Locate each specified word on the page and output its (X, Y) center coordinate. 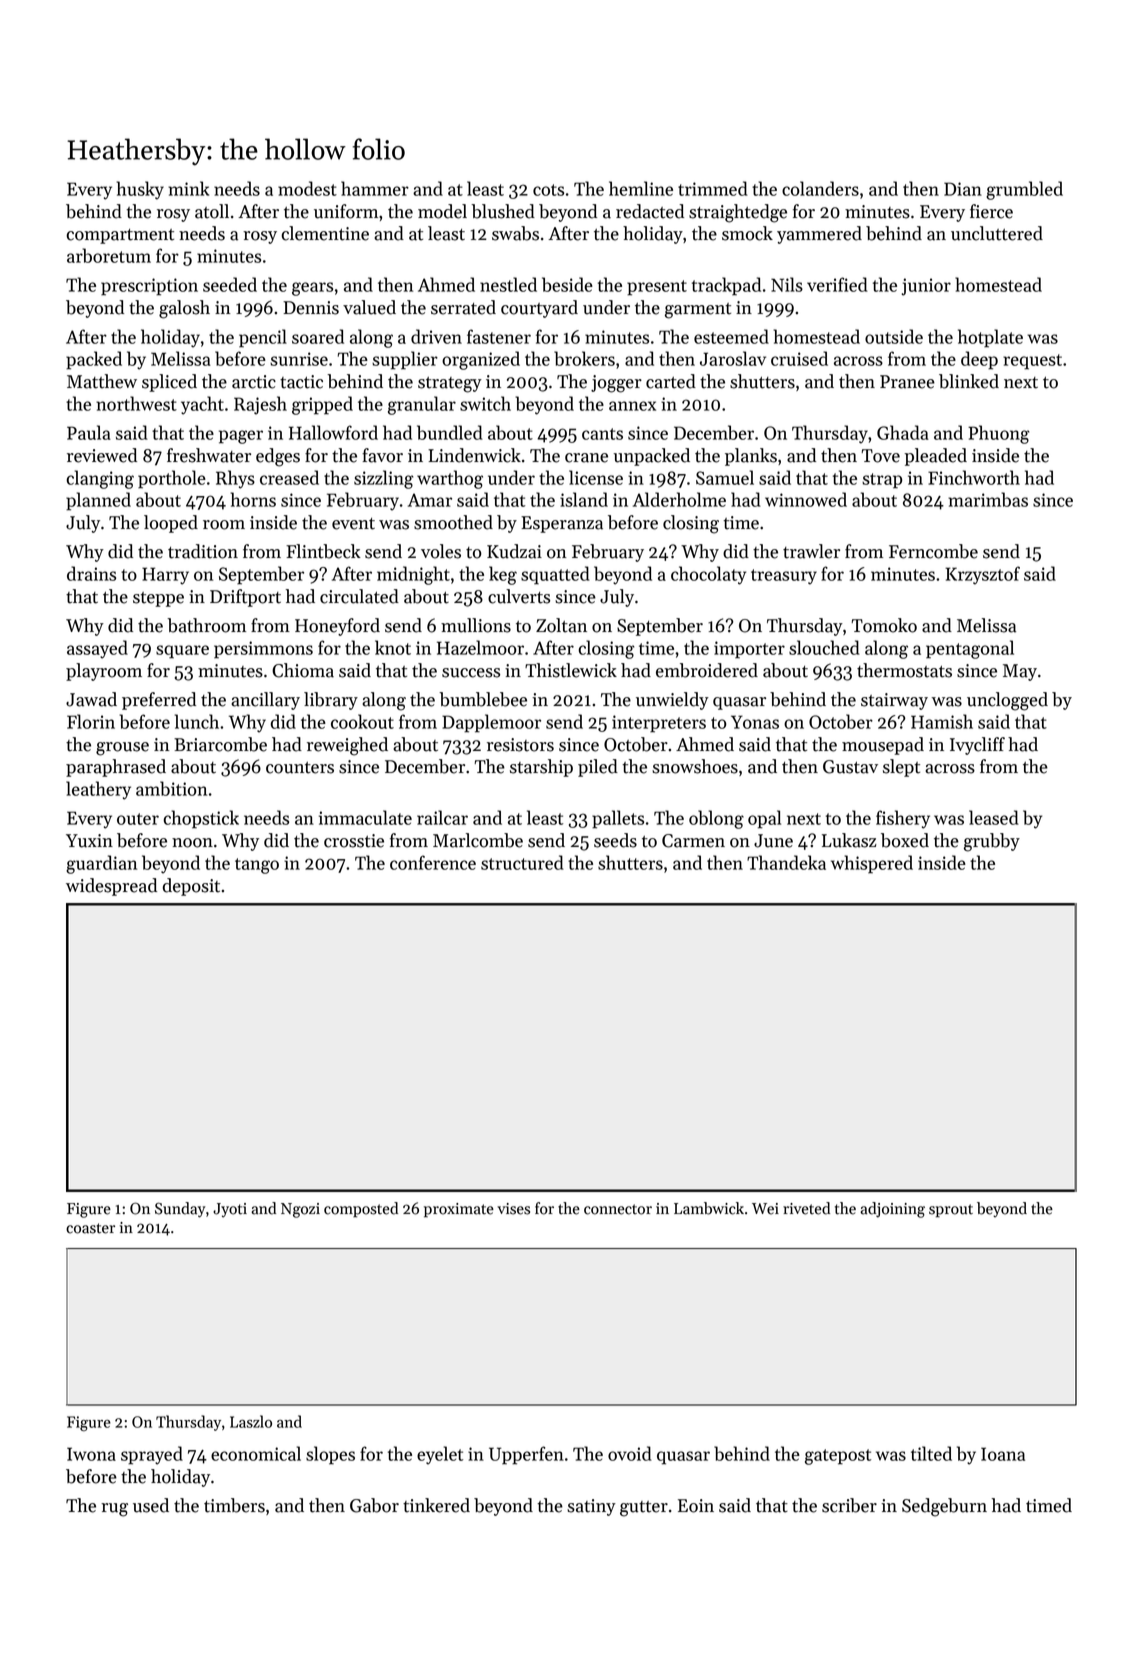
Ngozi (300, 1210)
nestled (508, 284)
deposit (191, 887)
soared (318, 336)
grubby (992, 842)
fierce (991, 211)
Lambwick (709, 1208)
